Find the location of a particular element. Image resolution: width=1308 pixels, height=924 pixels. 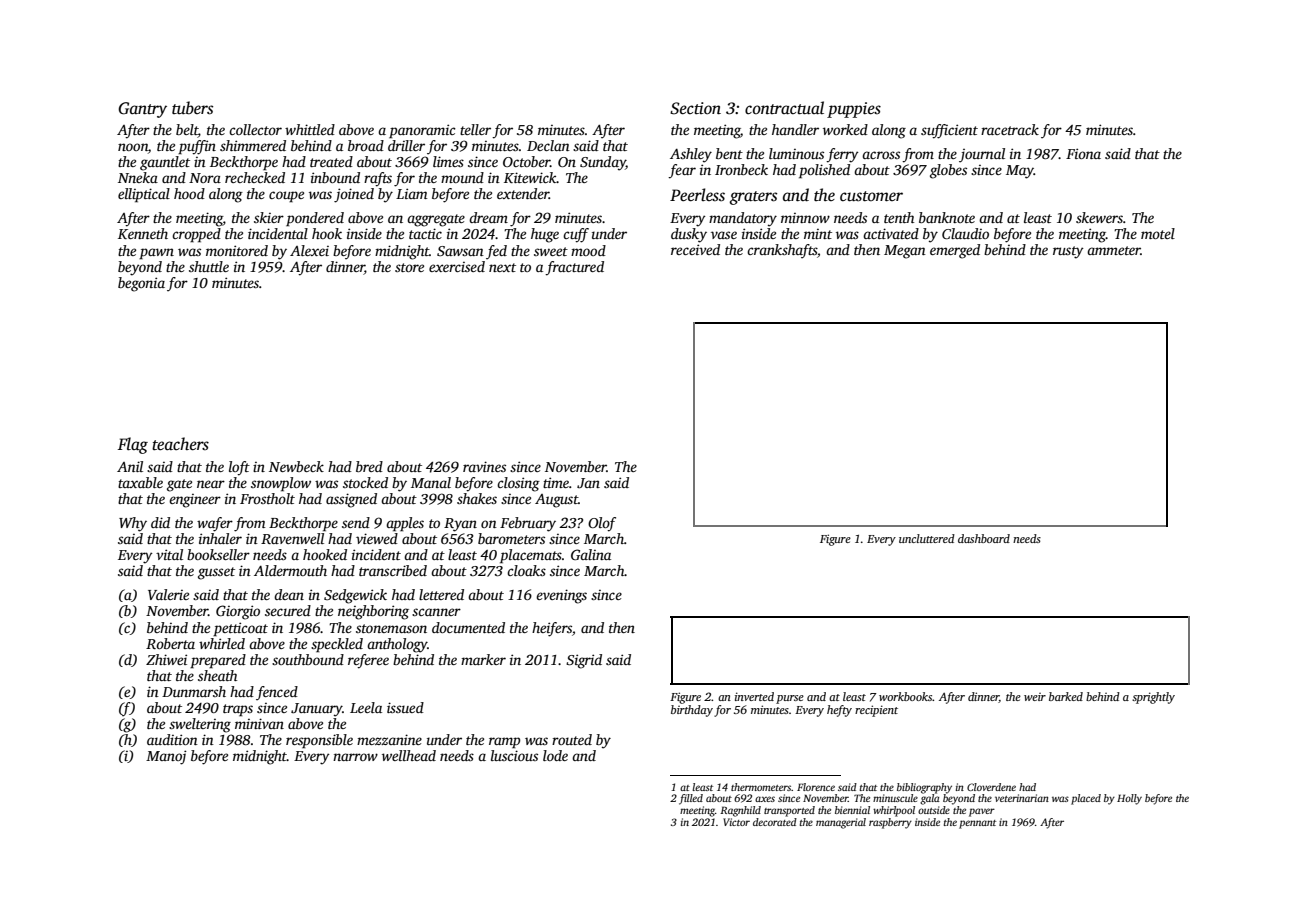

speckled is located at coordinates (337, 645).
